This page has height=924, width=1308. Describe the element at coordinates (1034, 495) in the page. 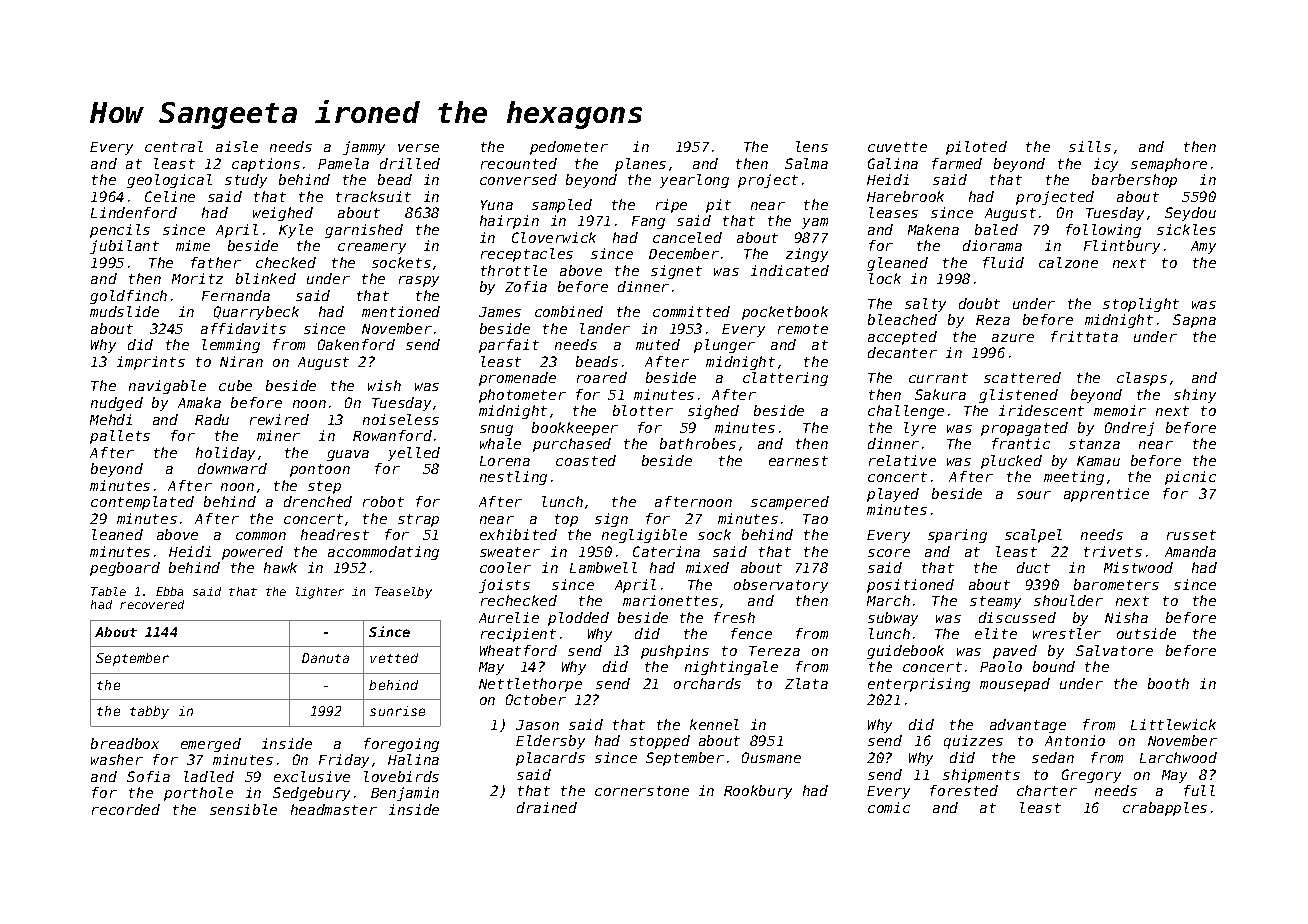

I see `sour` at that location.
